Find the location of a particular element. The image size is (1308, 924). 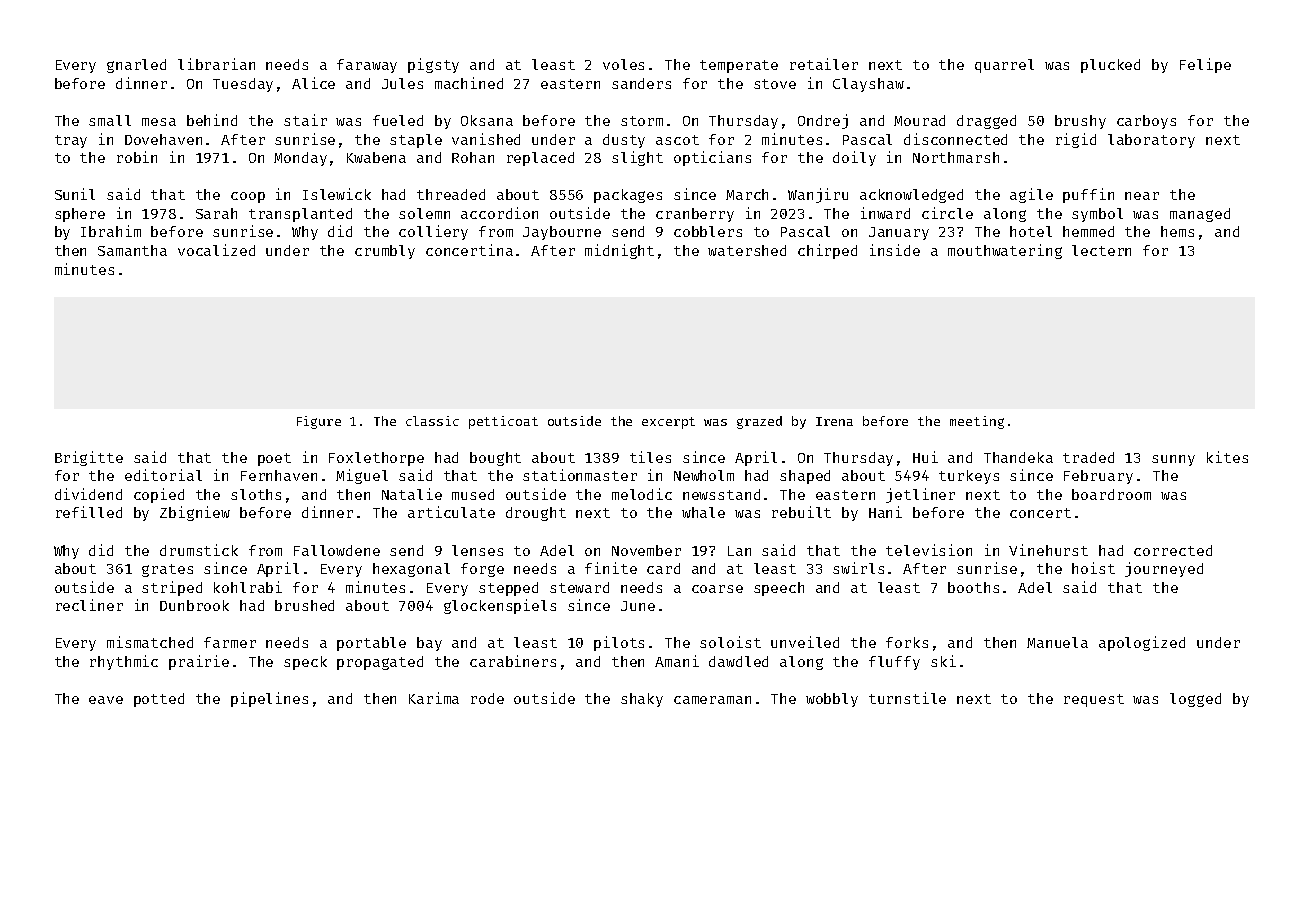

Islewick is located at coordinates (337, 194).
